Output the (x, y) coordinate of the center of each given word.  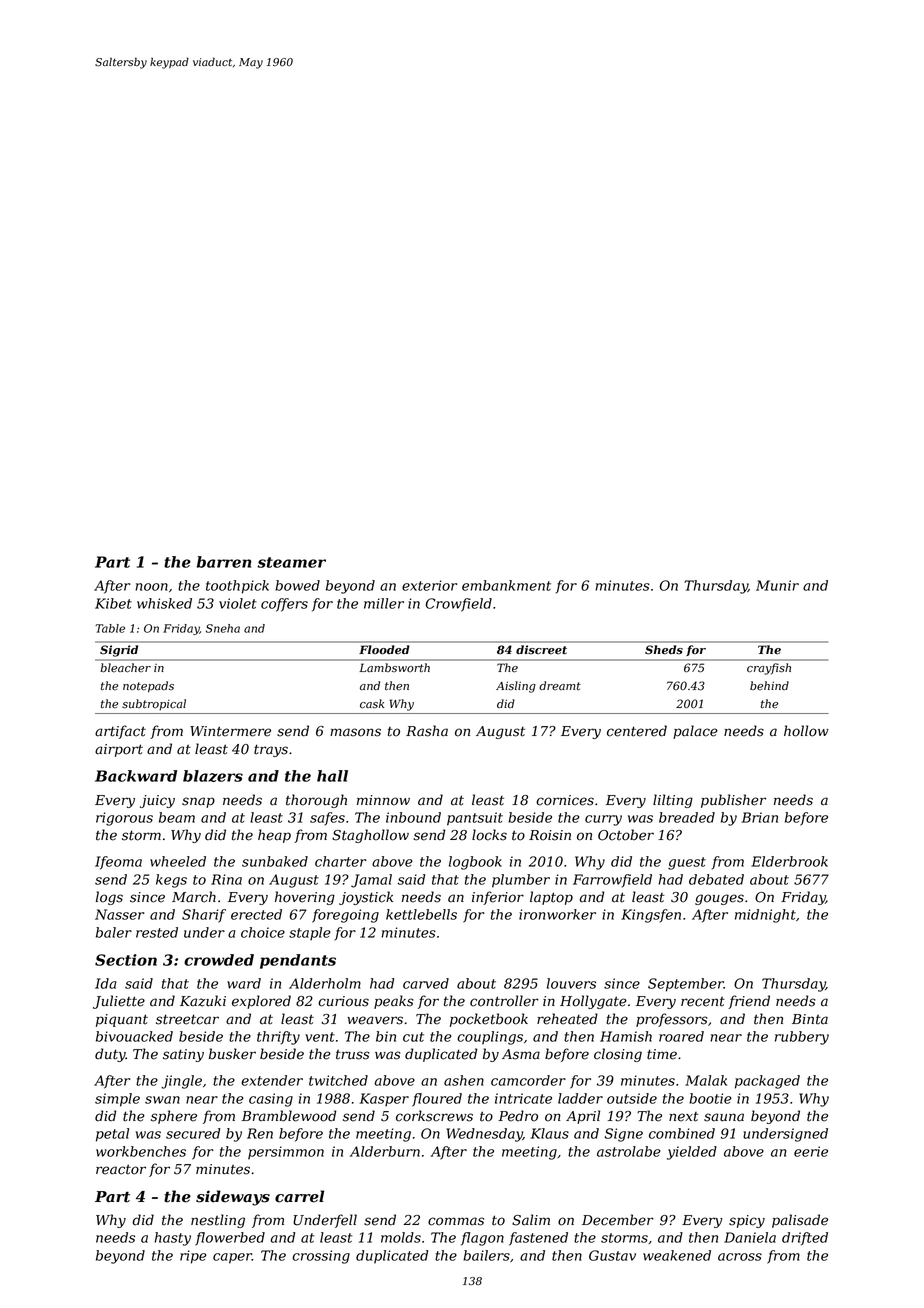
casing (271, 1100)
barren (224, 562)
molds (401, 1237)
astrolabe (629, 1151)
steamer (291, 562)
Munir (777, 585)
